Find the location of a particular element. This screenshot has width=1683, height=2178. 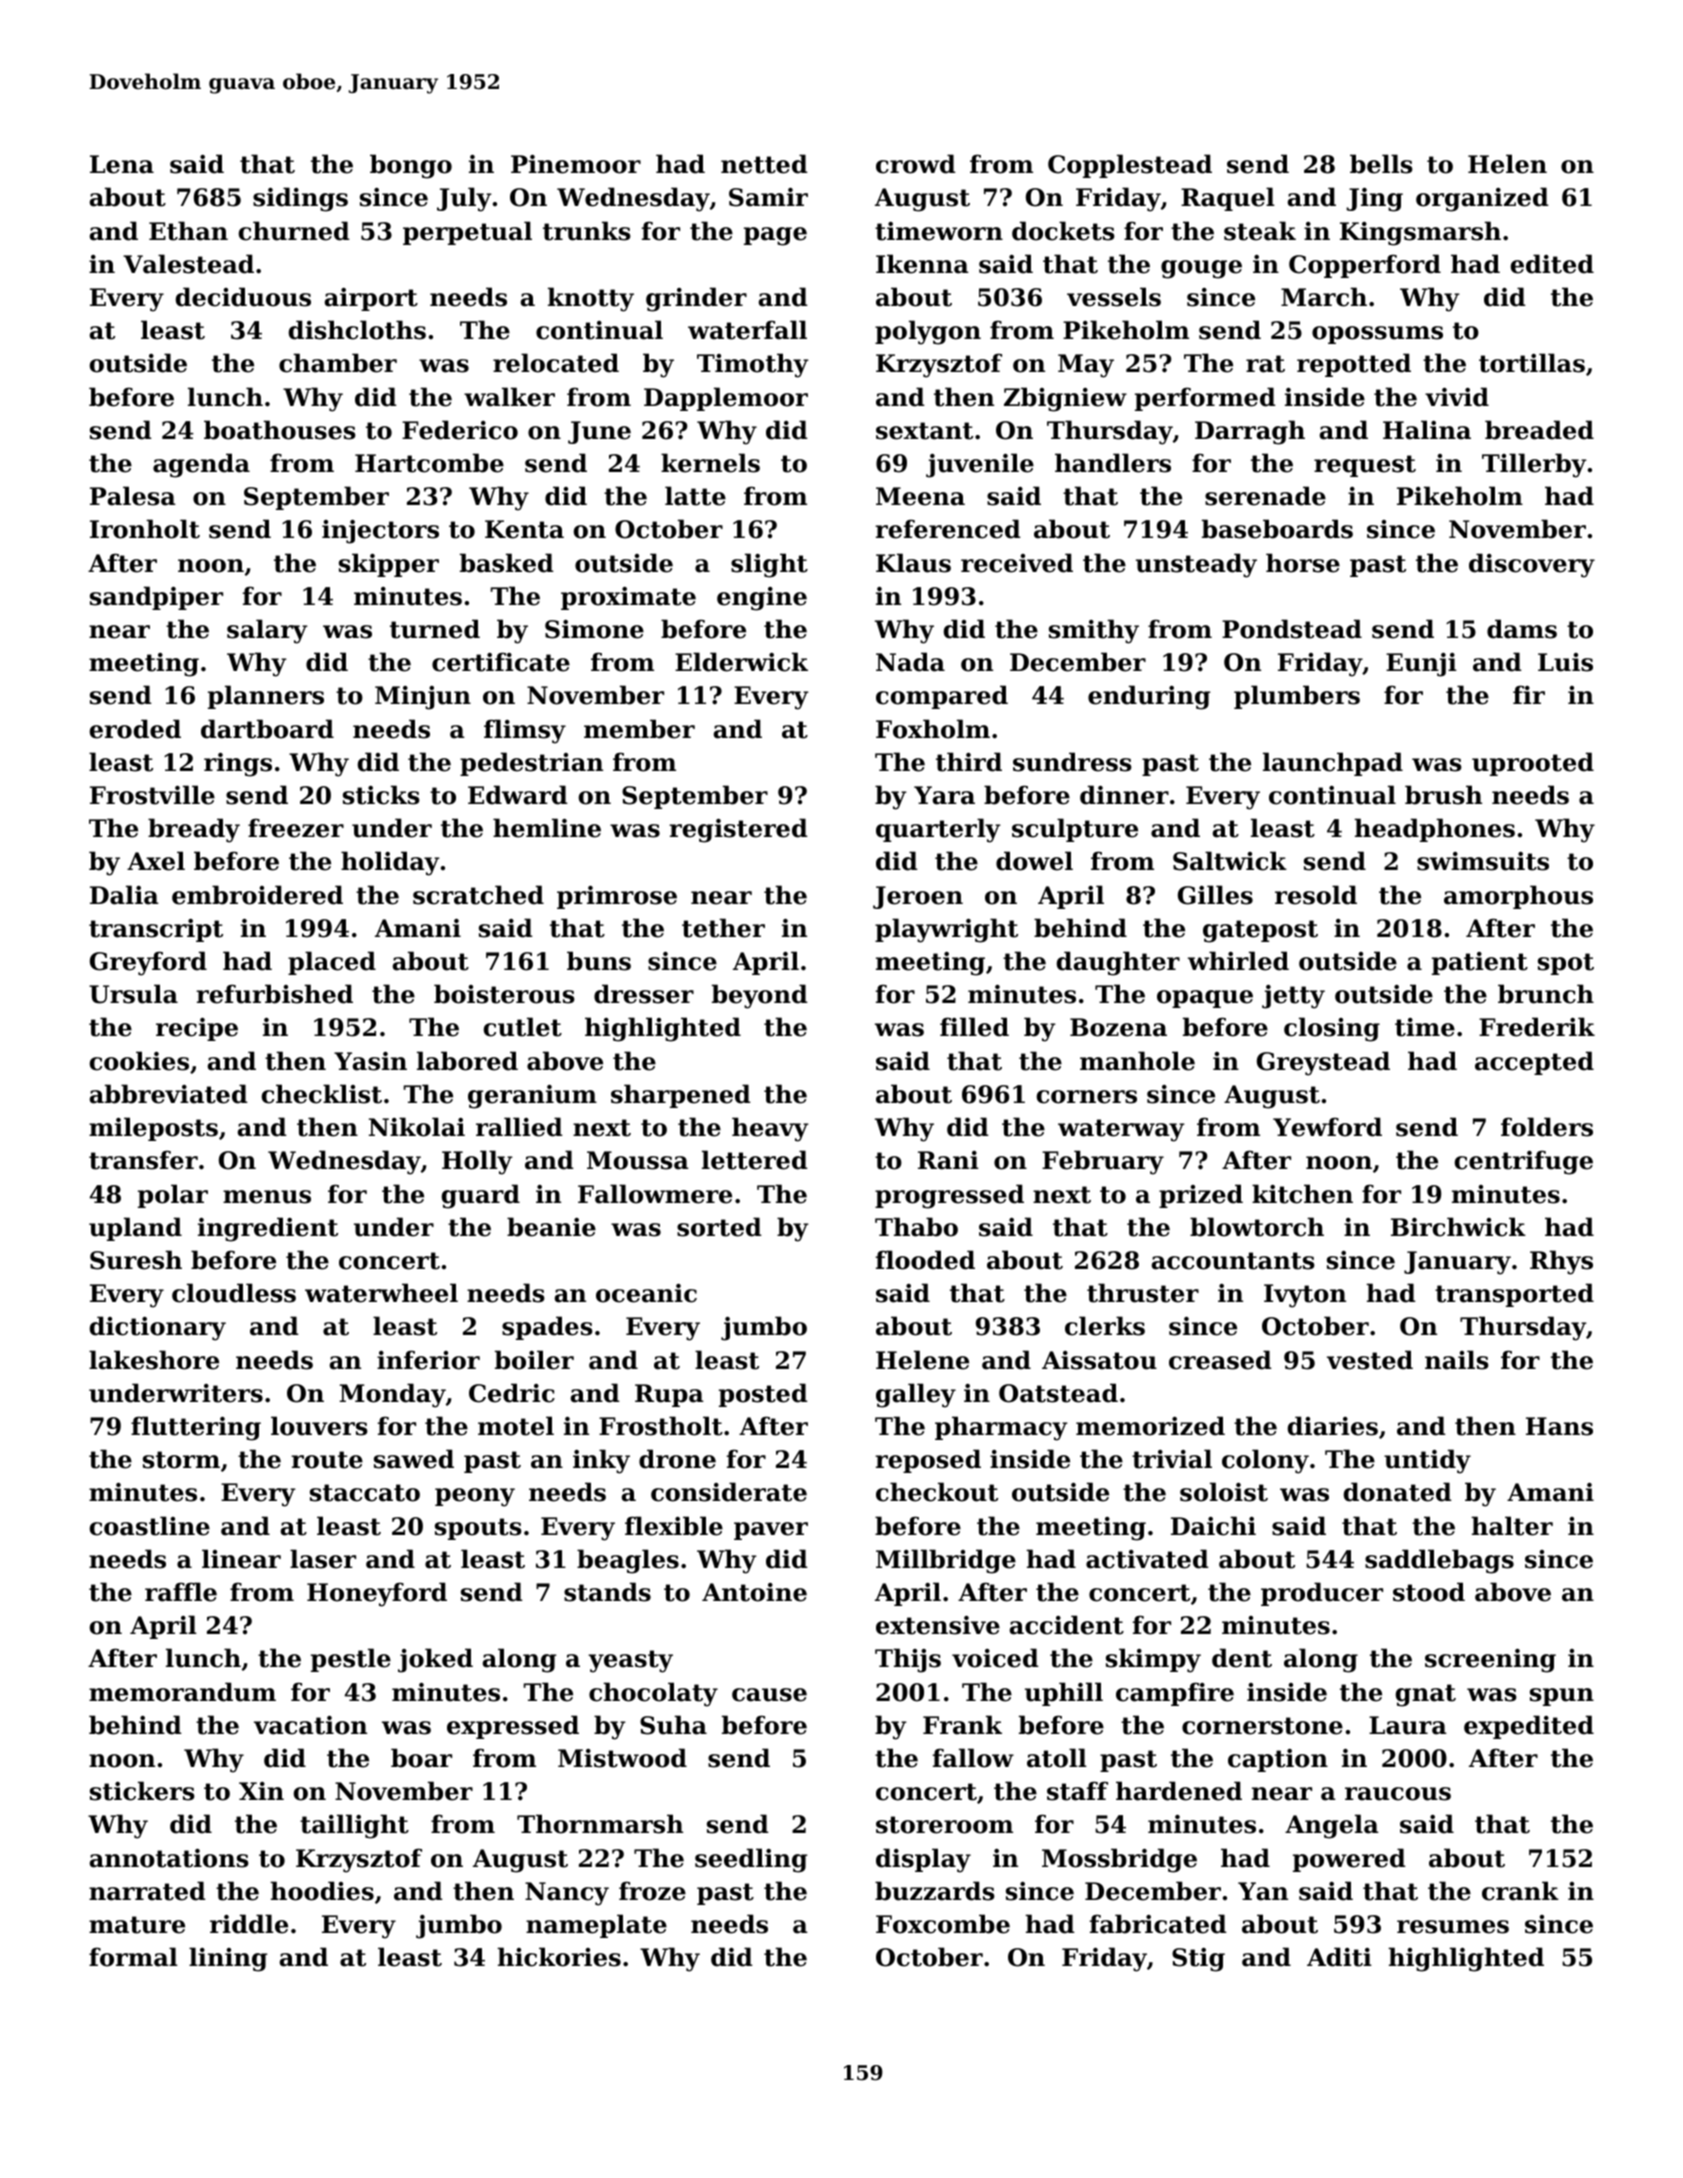

mature is located at coordinates (137, 1925).
